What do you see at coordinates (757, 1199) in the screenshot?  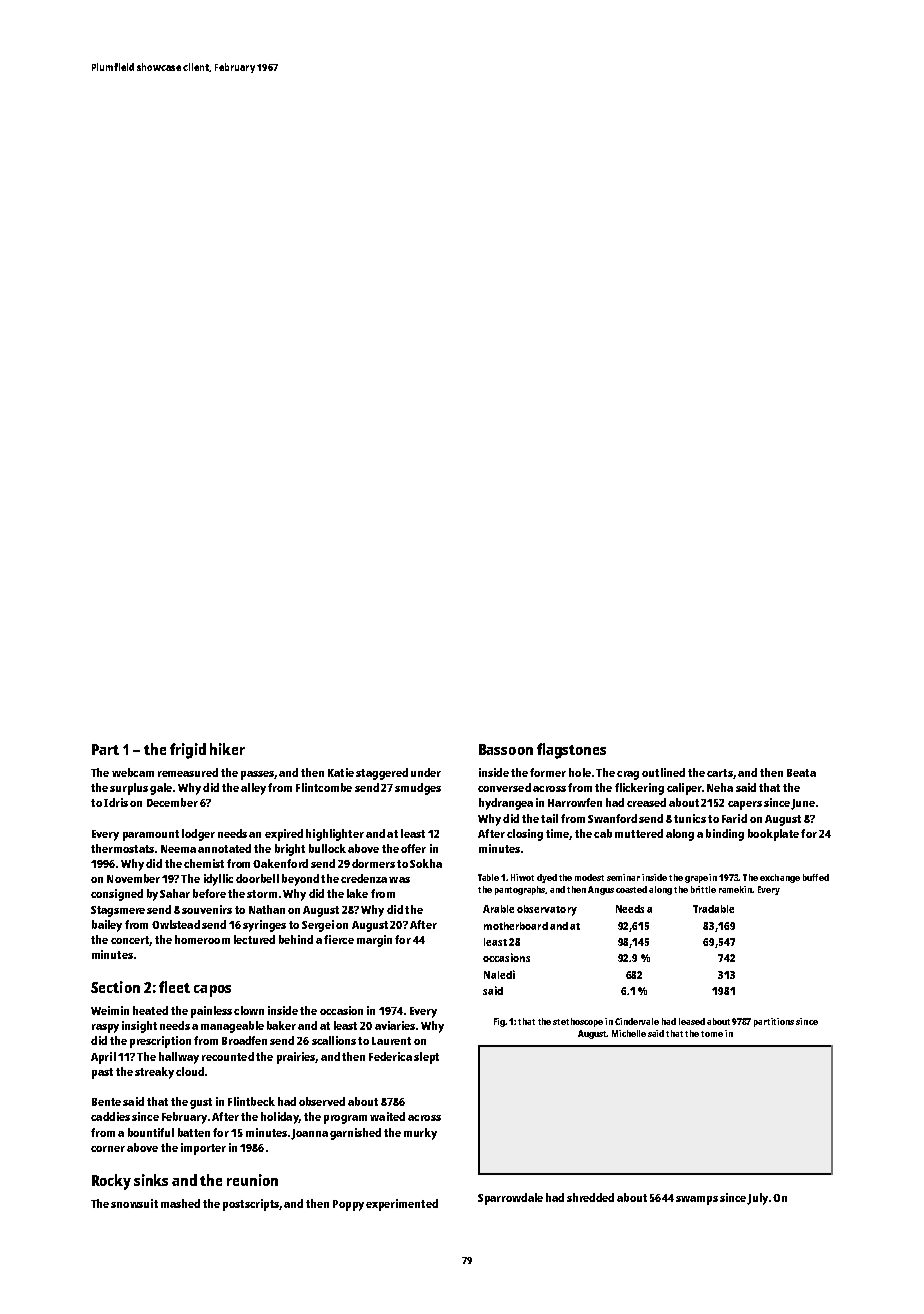 I see `July` at bounding box center [757, 1199].
